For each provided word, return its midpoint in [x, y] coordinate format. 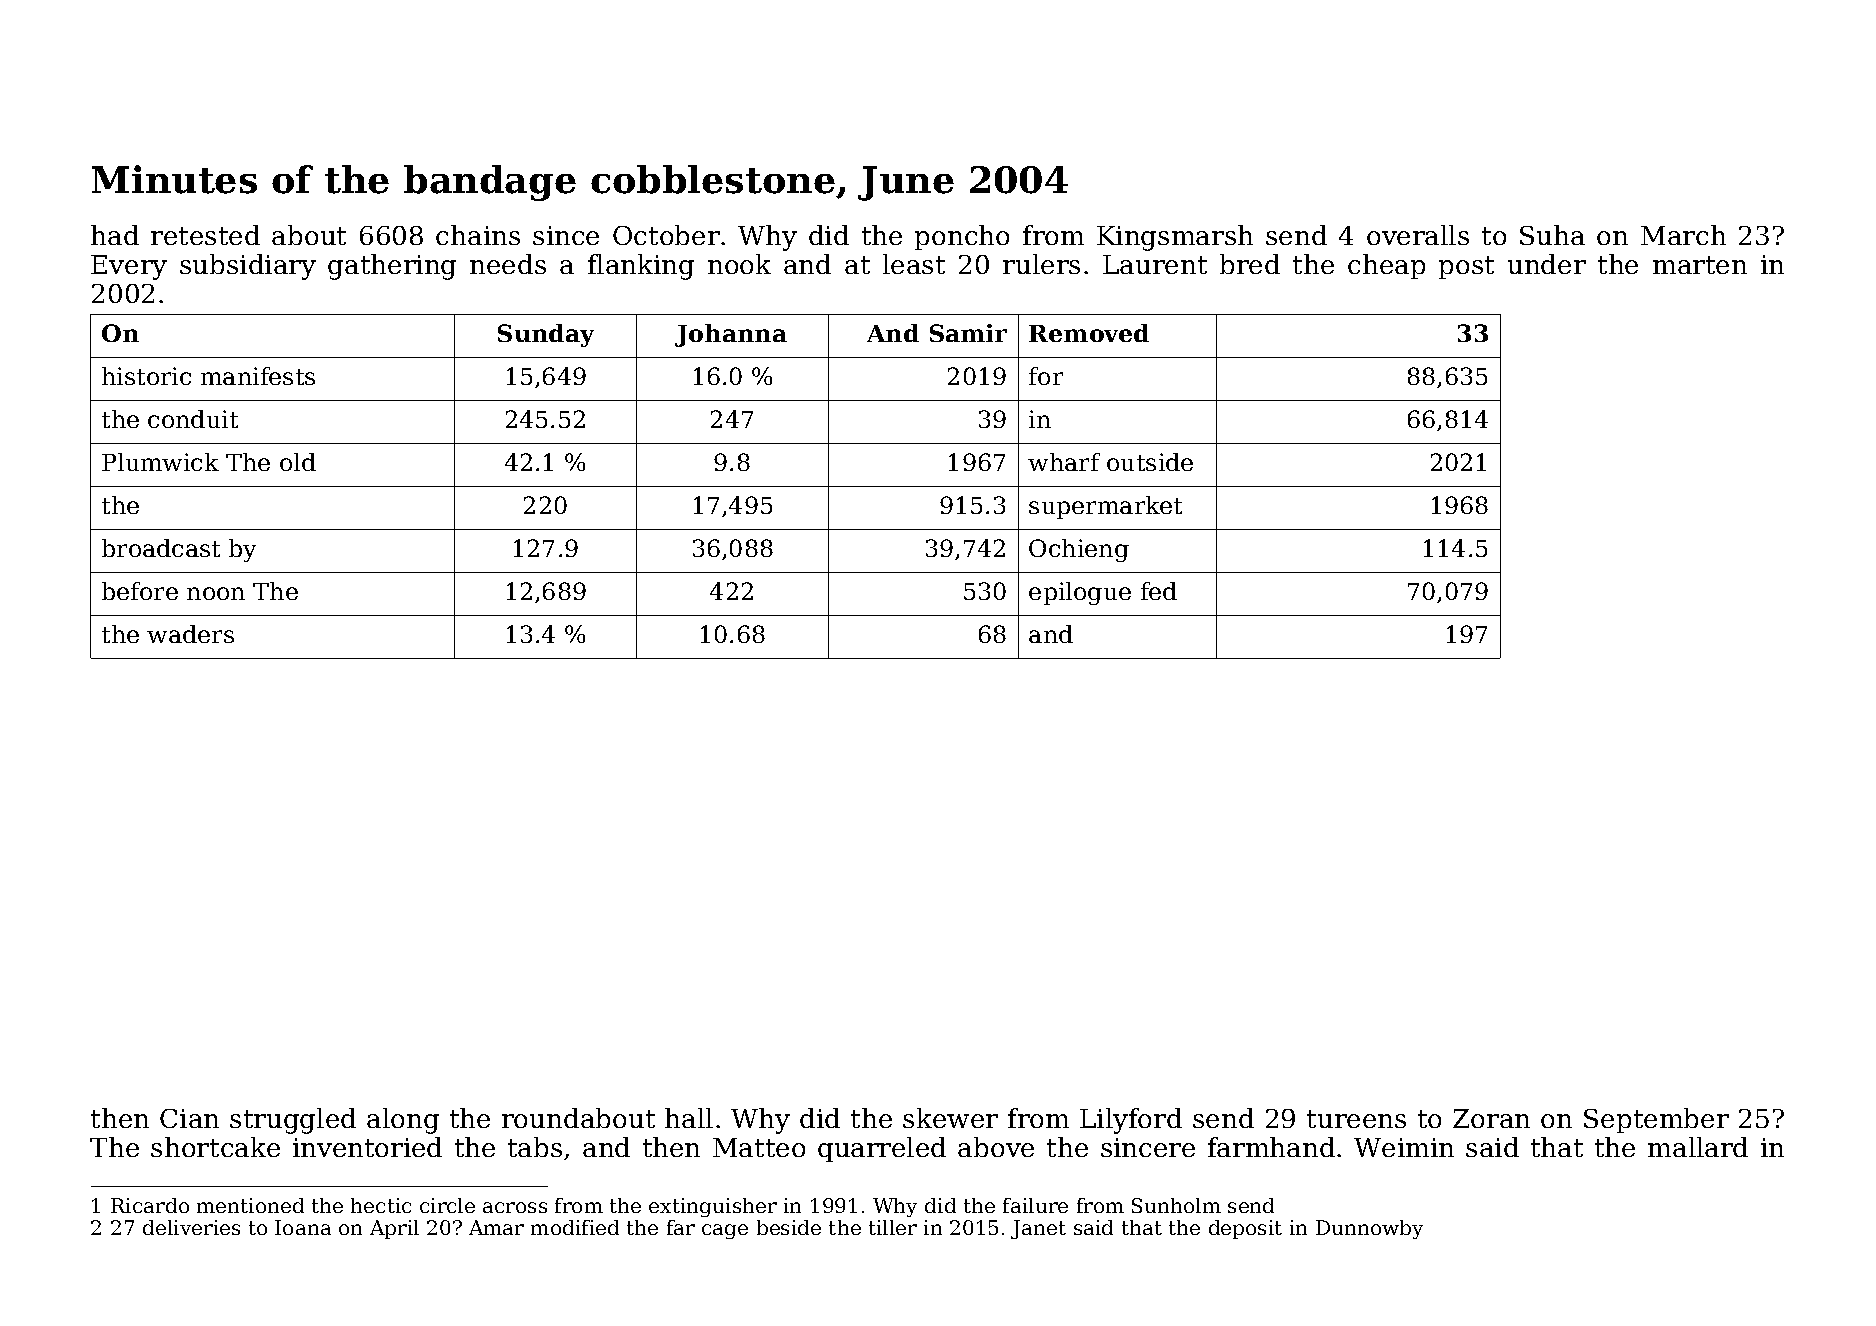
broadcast [161, 548]
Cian [189, 1118]
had [115, 235]
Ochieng [1079, 550]
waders [190, 634]
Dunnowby [1369, 1229]
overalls [1418, 235]
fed [1159, 591]
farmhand [1271, 1147]
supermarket [1105, 507]
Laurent [1155, 264]
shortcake [215, 1147]
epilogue [1080, 593]
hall [689, 1118]
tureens [1356, 1119]
